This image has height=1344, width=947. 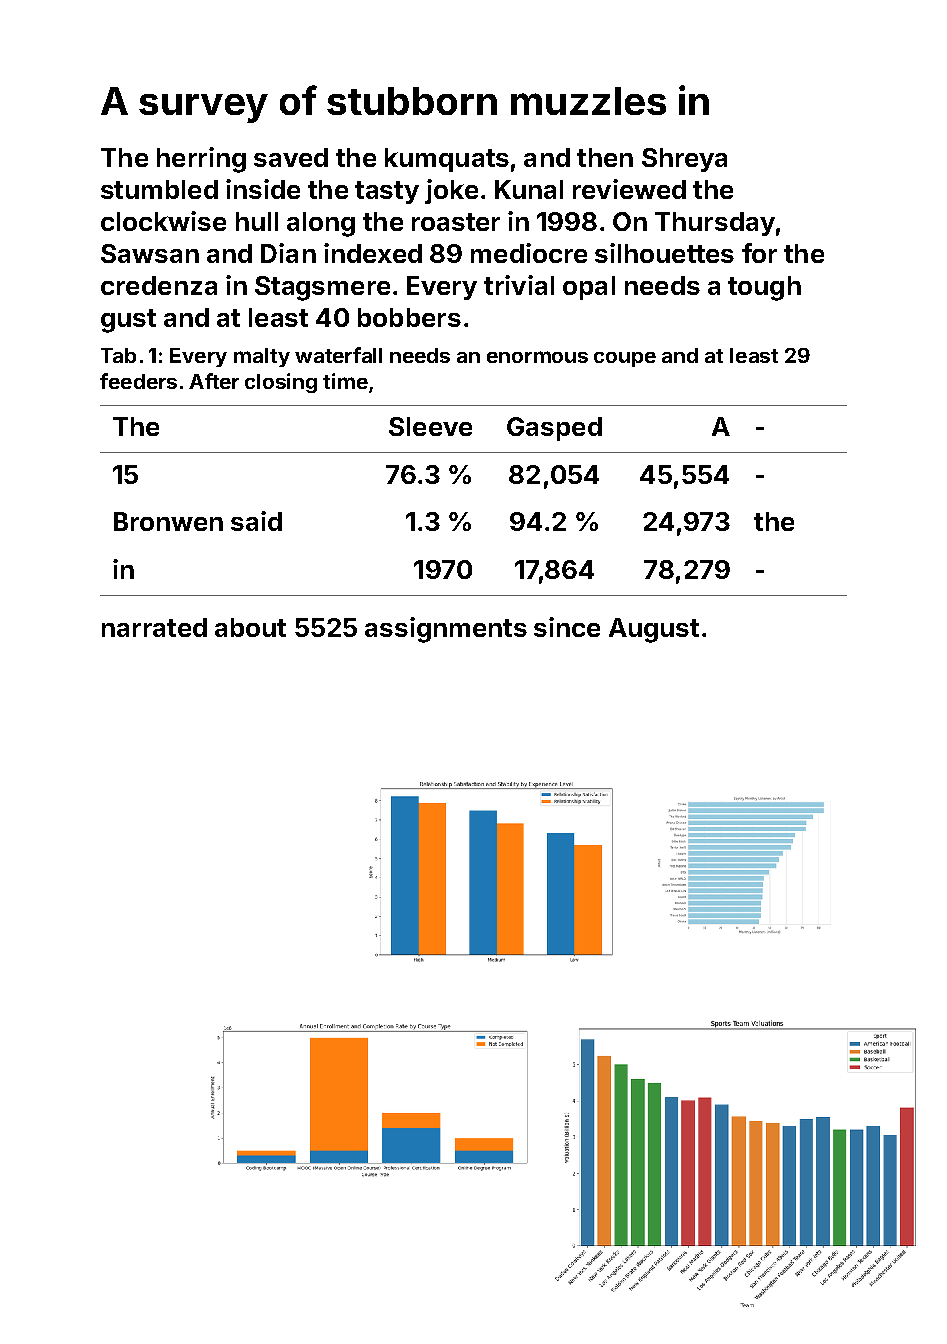 What do you see at coordinates (257, 221) in the image?
I see `hull` at bounding box center [257, 221].
